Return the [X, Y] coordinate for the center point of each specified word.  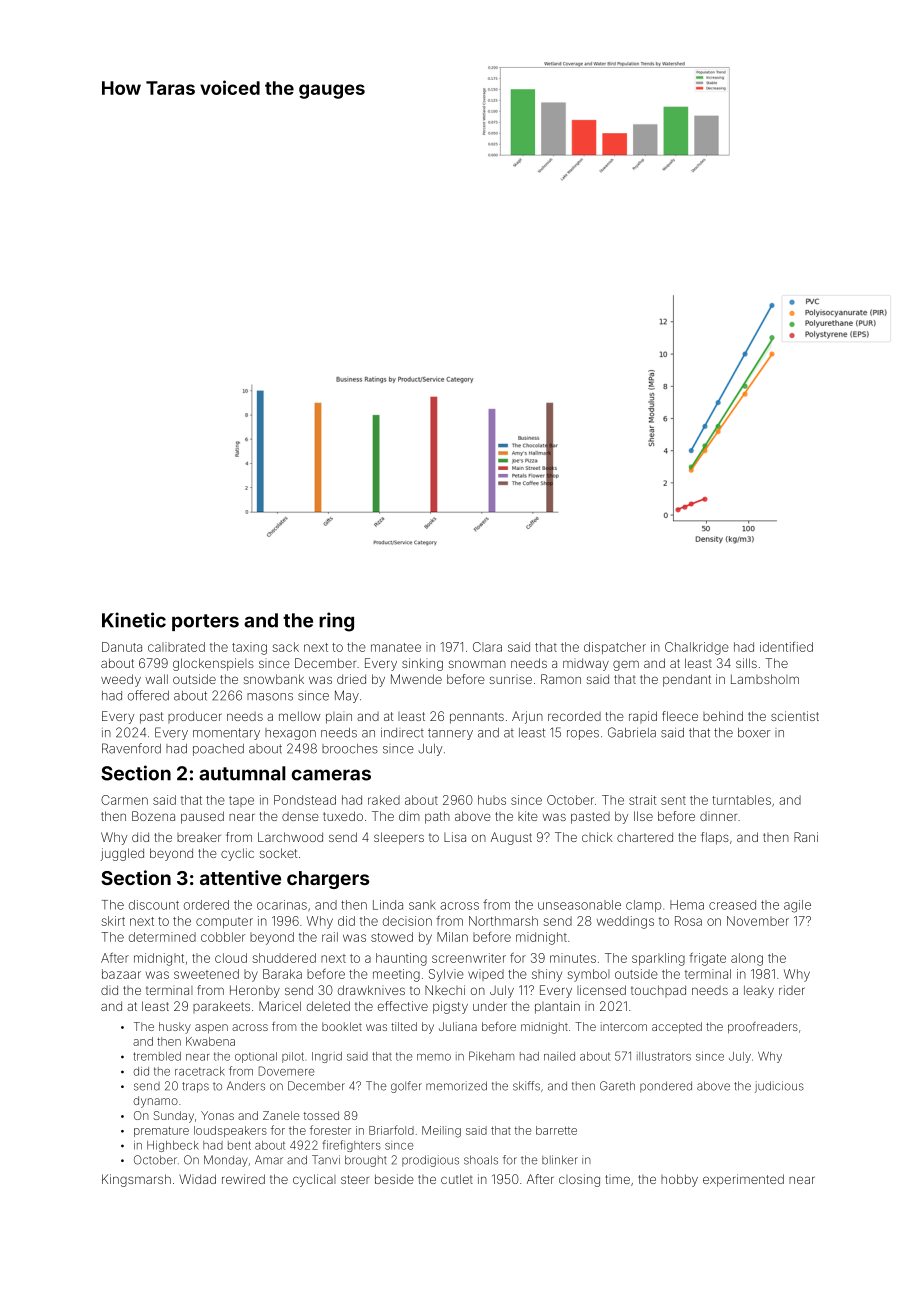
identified [786, 647]
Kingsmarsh [136, 1180]
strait [643, 800]
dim [409, 816]
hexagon [290, 734]
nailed [559, 1056]
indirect [402, 733]
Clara [487, 647]
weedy [121, 680]
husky [175, 1028]
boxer [754, 733]
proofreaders [763, 1028]
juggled [122, 854]
